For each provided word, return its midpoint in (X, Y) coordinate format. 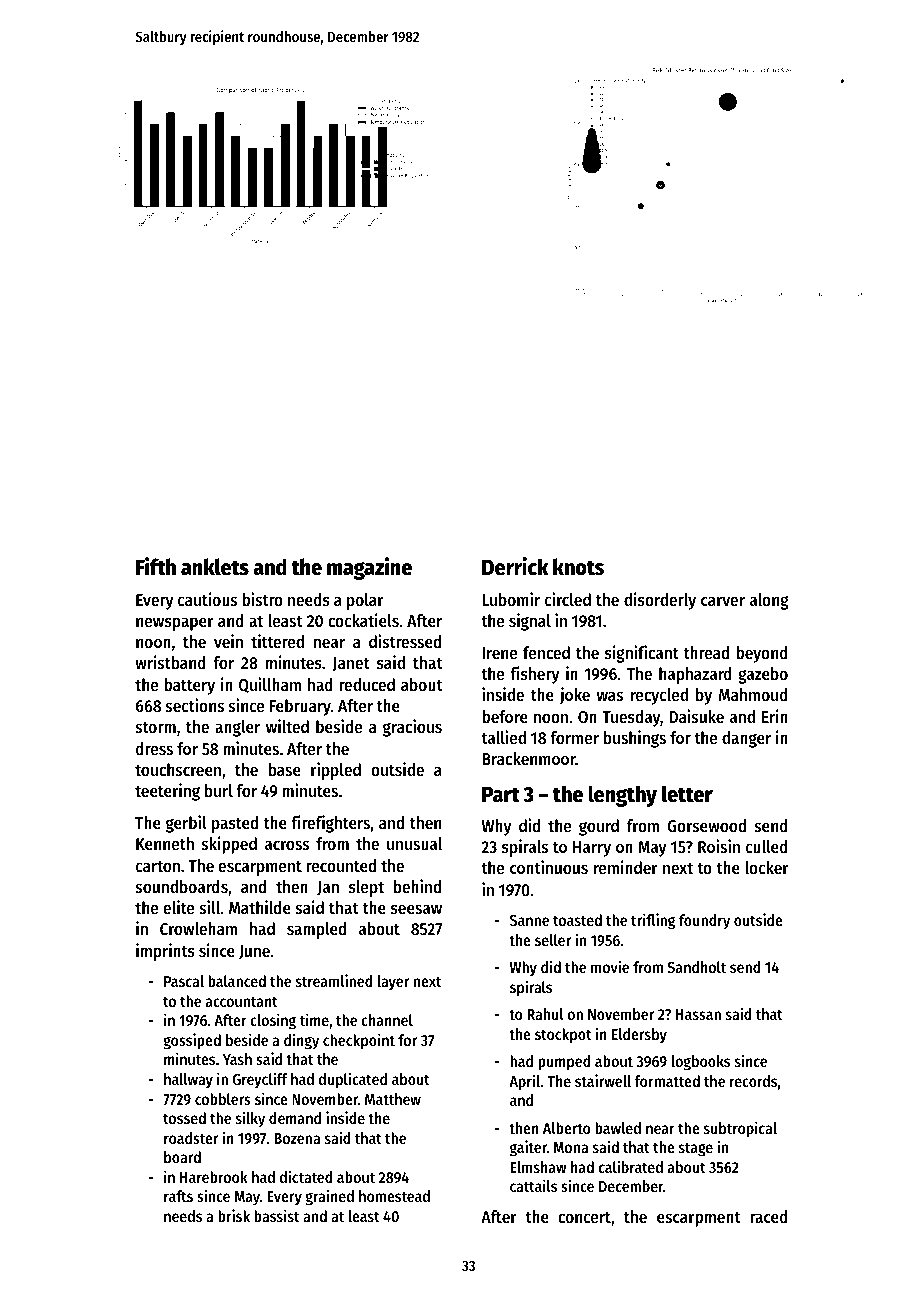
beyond (762, 654)
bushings (635, 739)
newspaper (175, 624)
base (285, 769)
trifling (653, 921)
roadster (191, 1138)
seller (553, 940)
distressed (405, 641)
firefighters (330, 824)
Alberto (566, 1128)
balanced (237, 981)
